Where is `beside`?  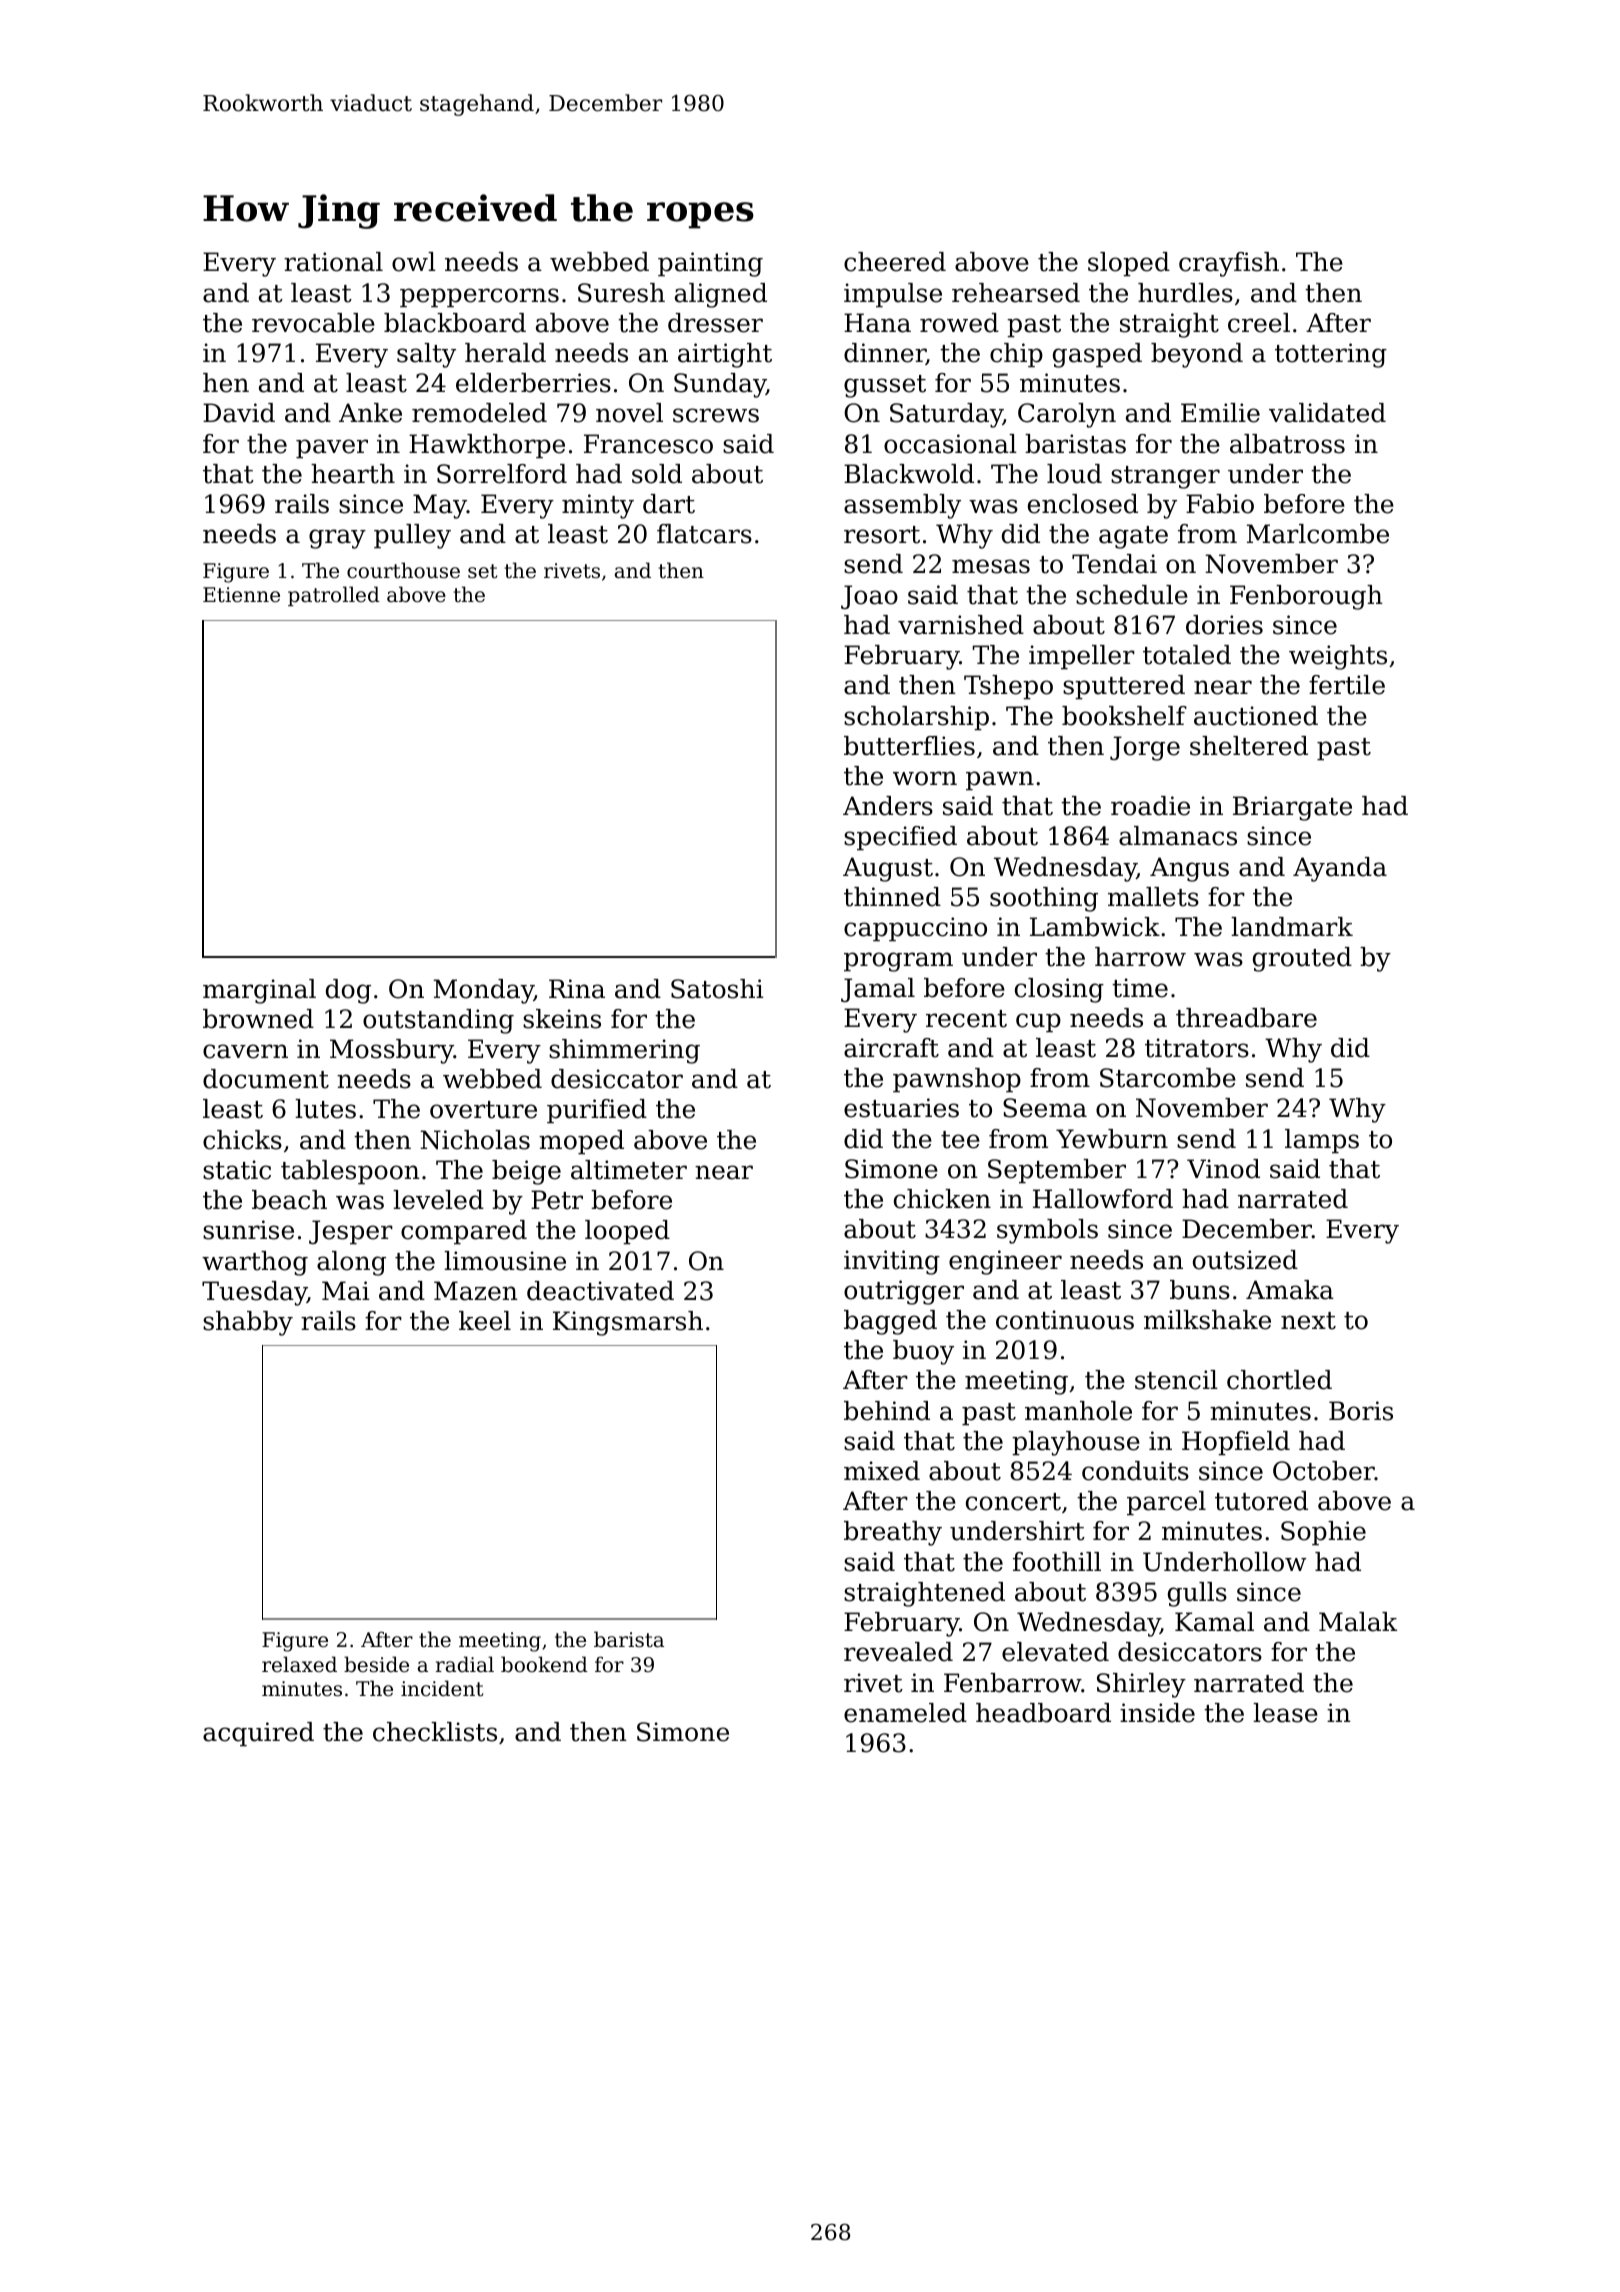
beside is located at coordinates (376, 1664).
